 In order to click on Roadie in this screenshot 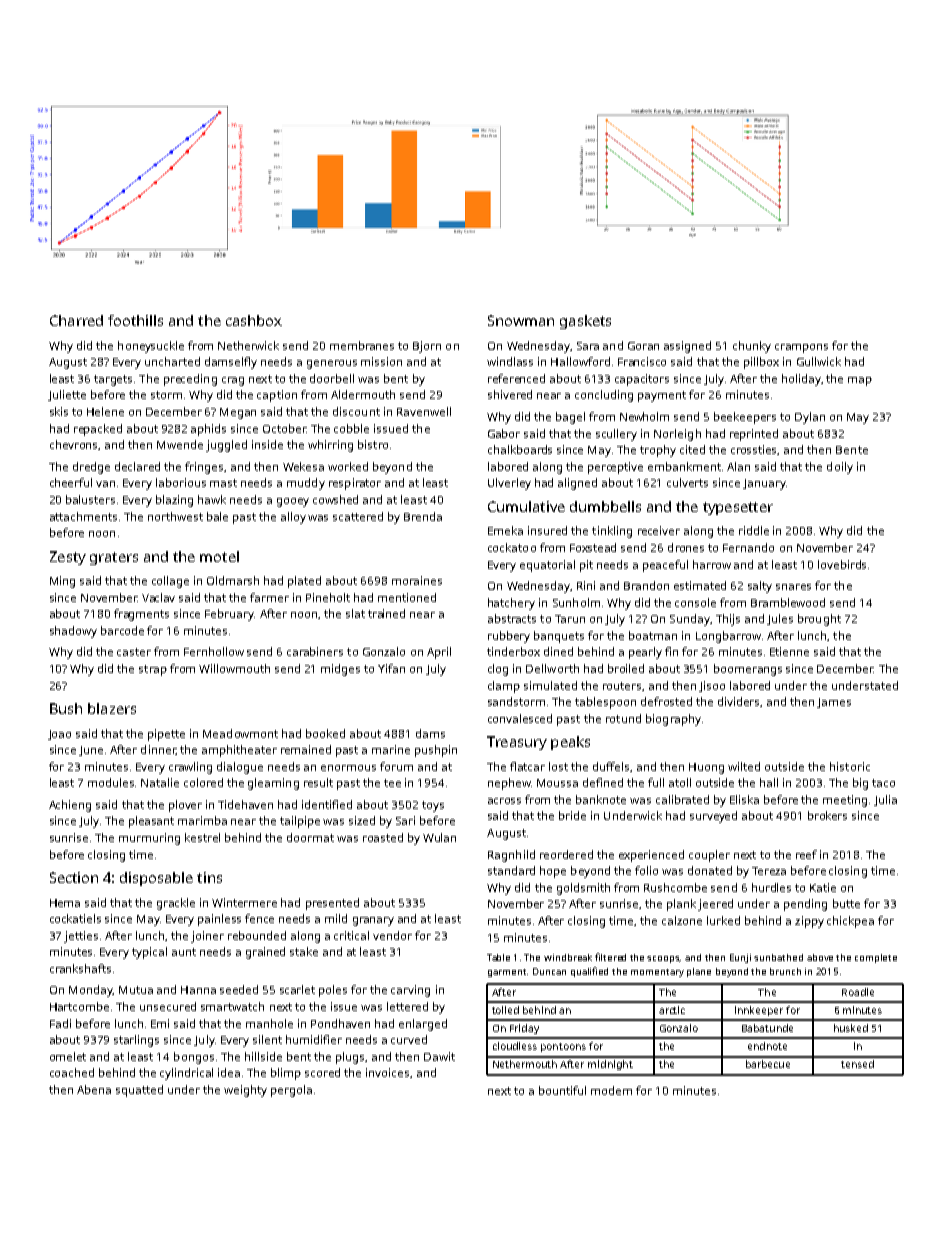, I will do `click(858, 992)`.
